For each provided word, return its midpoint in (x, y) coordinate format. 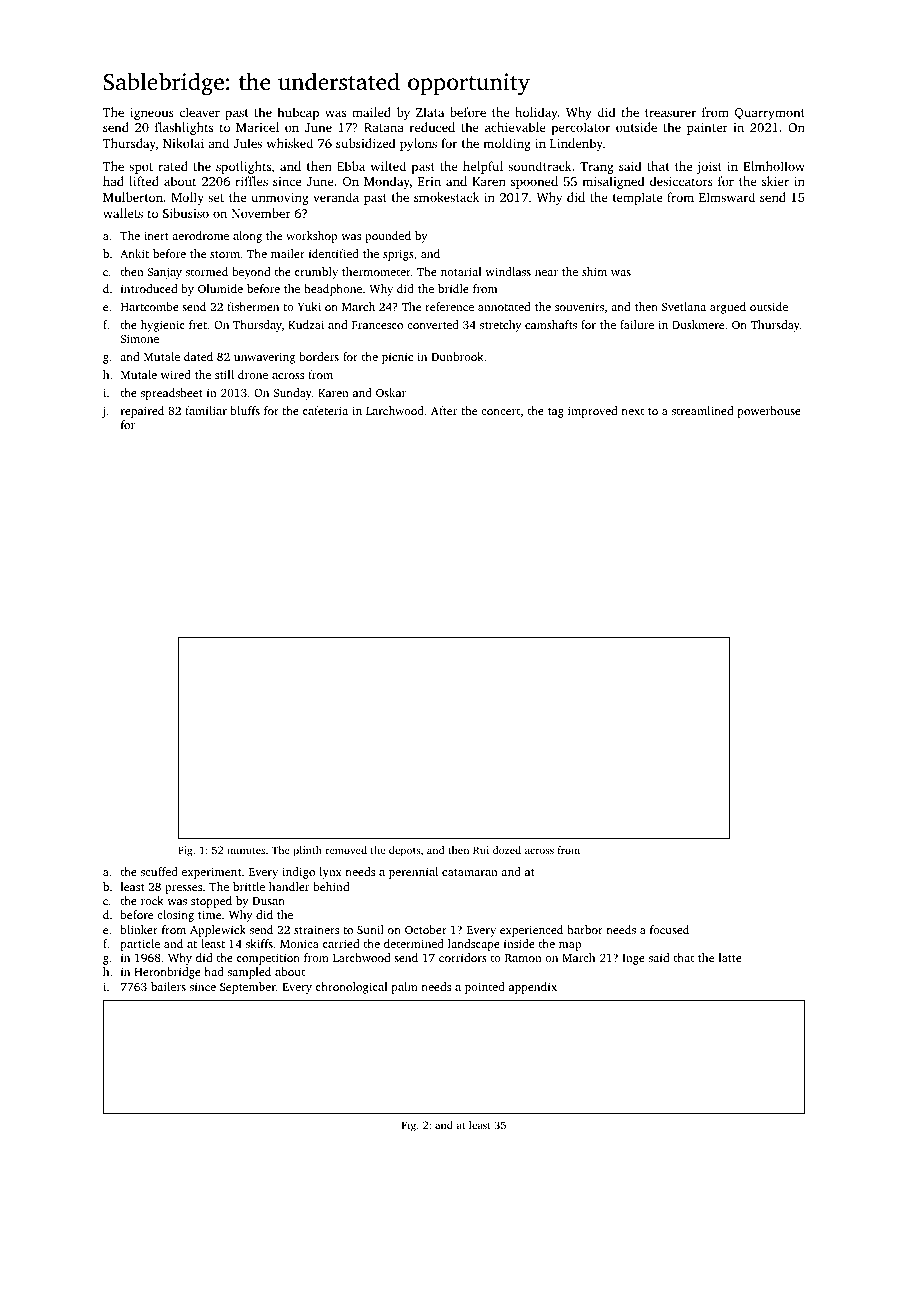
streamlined (702, 410)
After (444, 410)
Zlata (430, 112)
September (248, 988)
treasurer (670, 113)
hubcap (298, 113)
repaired (142, 412)
